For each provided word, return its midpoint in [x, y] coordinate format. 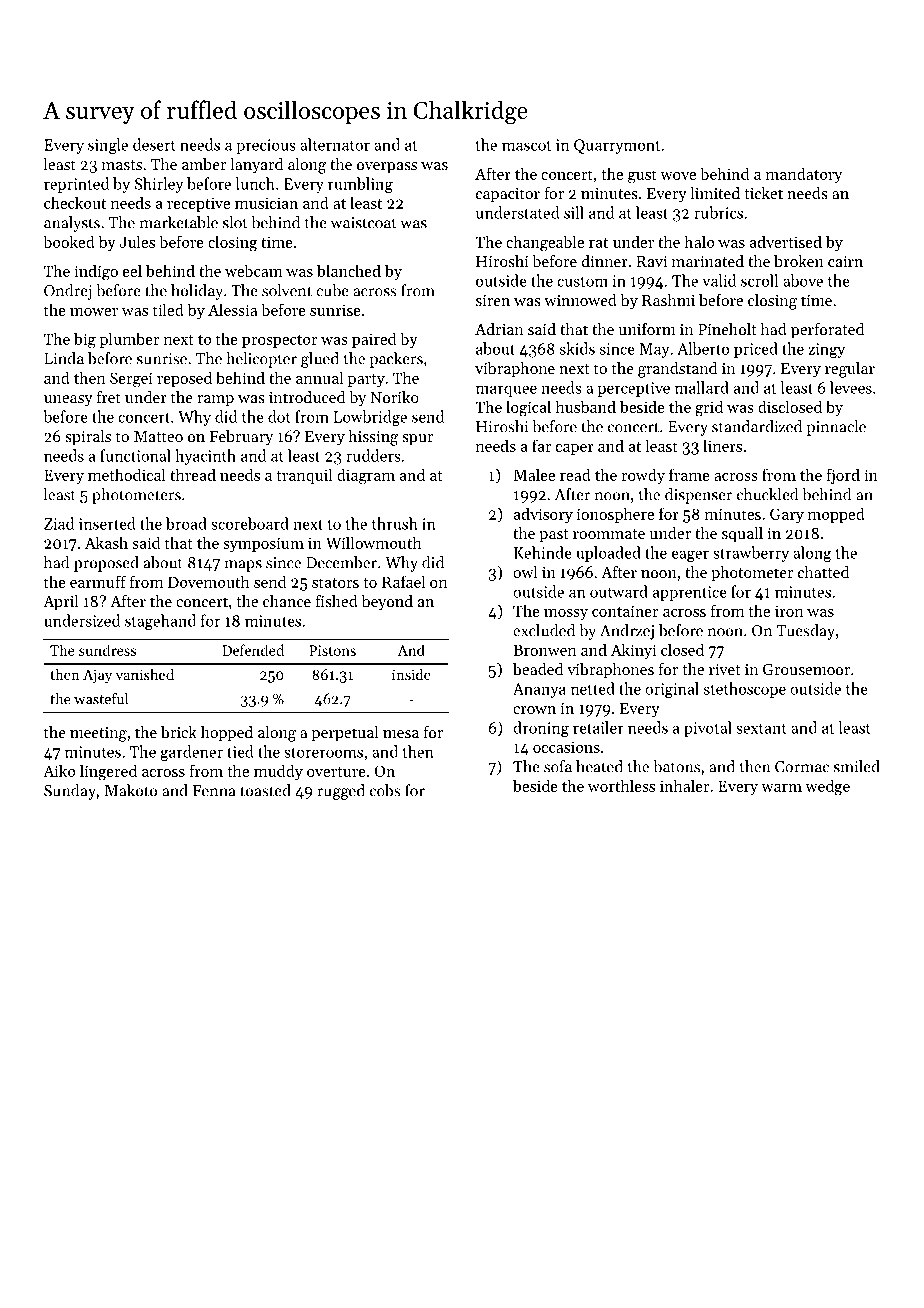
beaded [538, 669]
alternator [335, 144]
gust [642, 177]
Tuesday [806, 632]
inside [411, 674]
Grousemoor [806, 669]
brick [179, 732]
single [108, 146]
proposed [106, 564]
